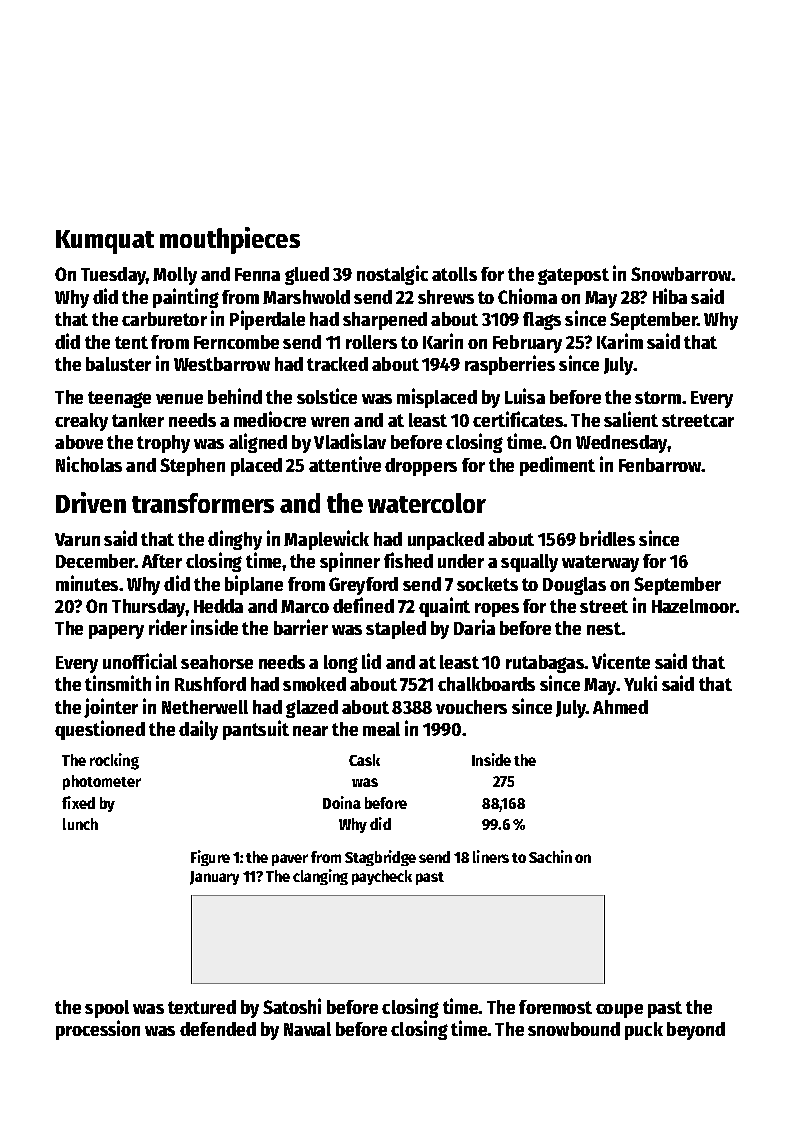 Image resolution: width=796 pixels, height=1130 pixels. I want to click on Sachin, so click(550, 856).
